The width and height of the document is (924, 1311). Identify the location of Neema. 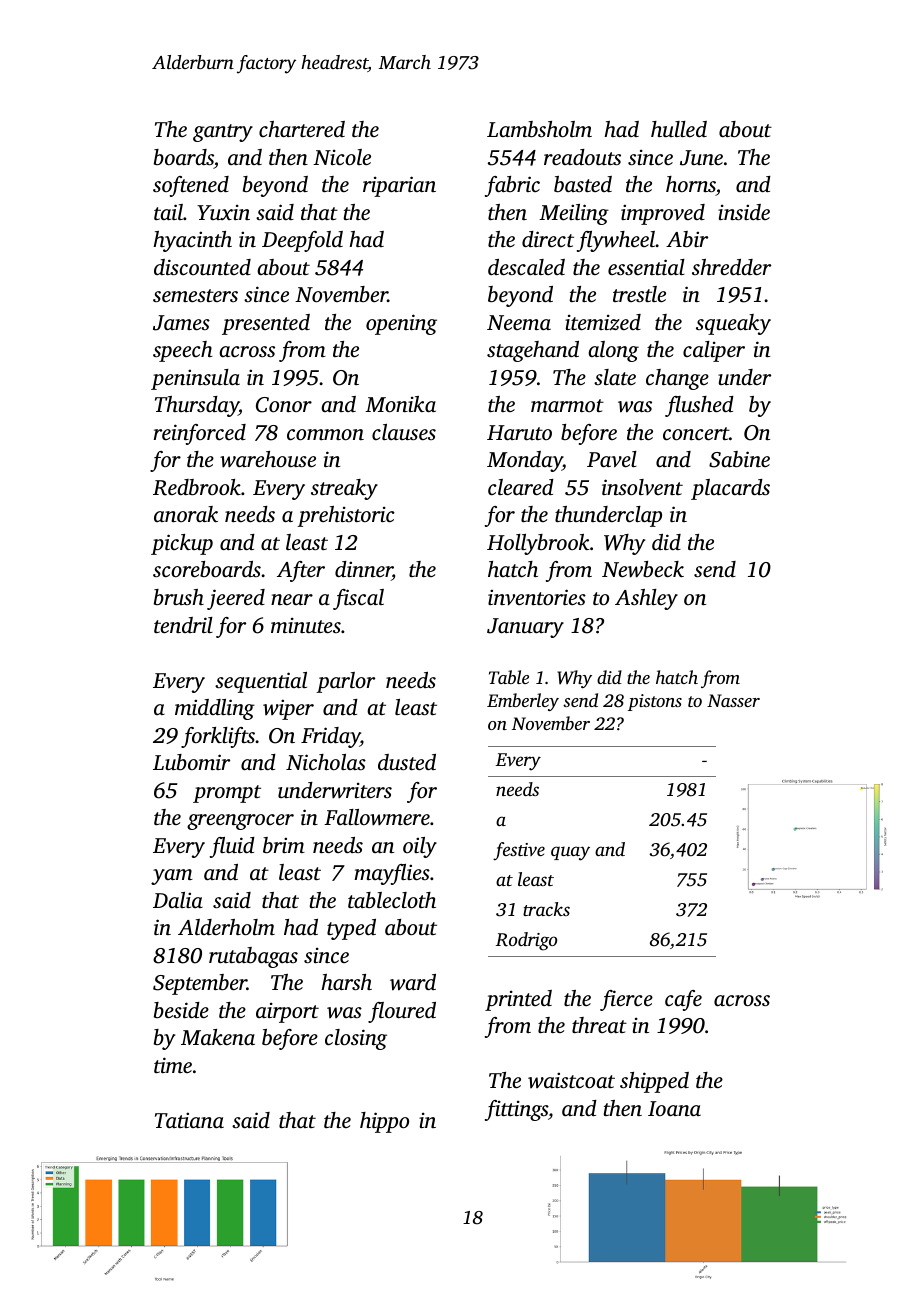
(519, 322).
